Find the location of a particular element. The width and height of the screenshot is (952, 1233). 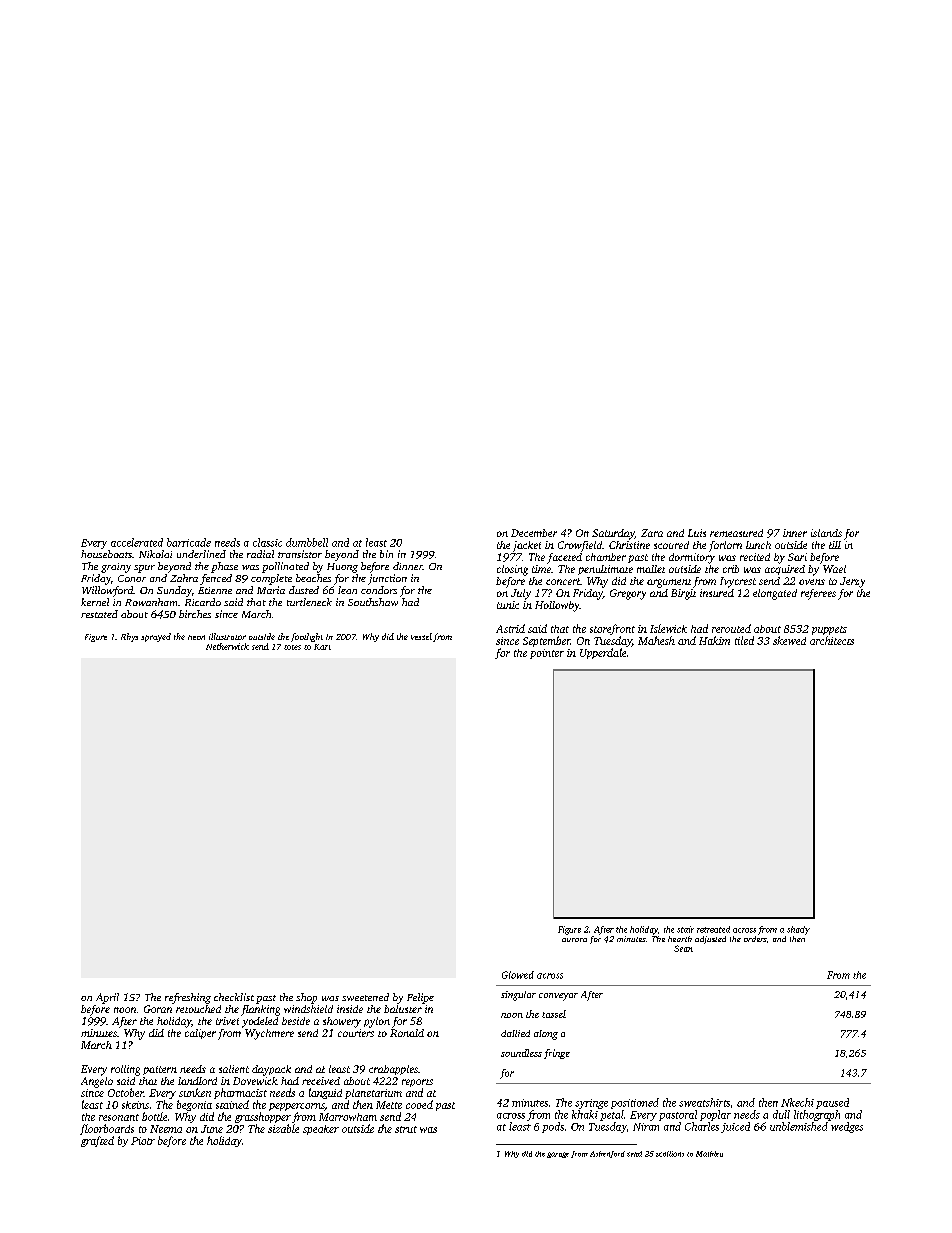

turtleneck is located at coordinates (309, 602).
